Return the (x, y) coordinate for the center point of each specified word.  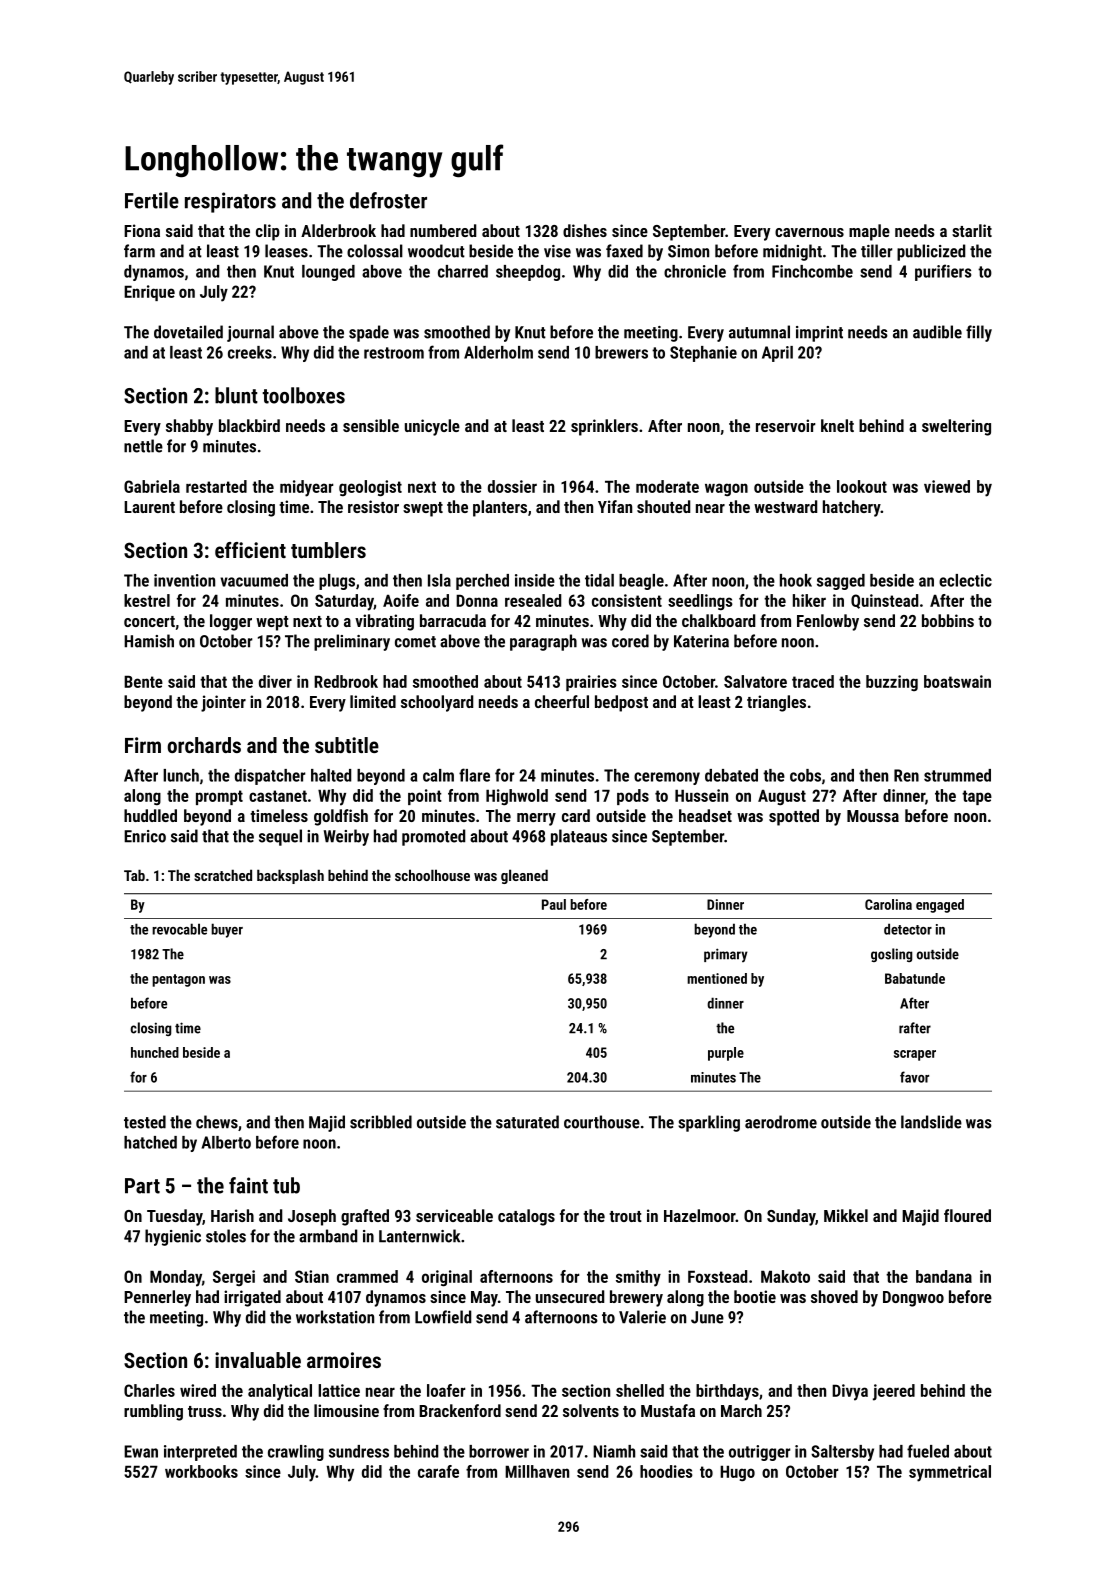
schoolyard (437, 703)
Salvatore (755, 681)
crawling (296, 1453)
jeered (894, 1392)
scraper (915, 1055)
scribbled (381, 1122)
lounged (328, 273)
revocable (179, 929)
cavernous (809, 232)
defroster (388, 200)
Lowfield (443, 1317)
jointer (223, 703)
